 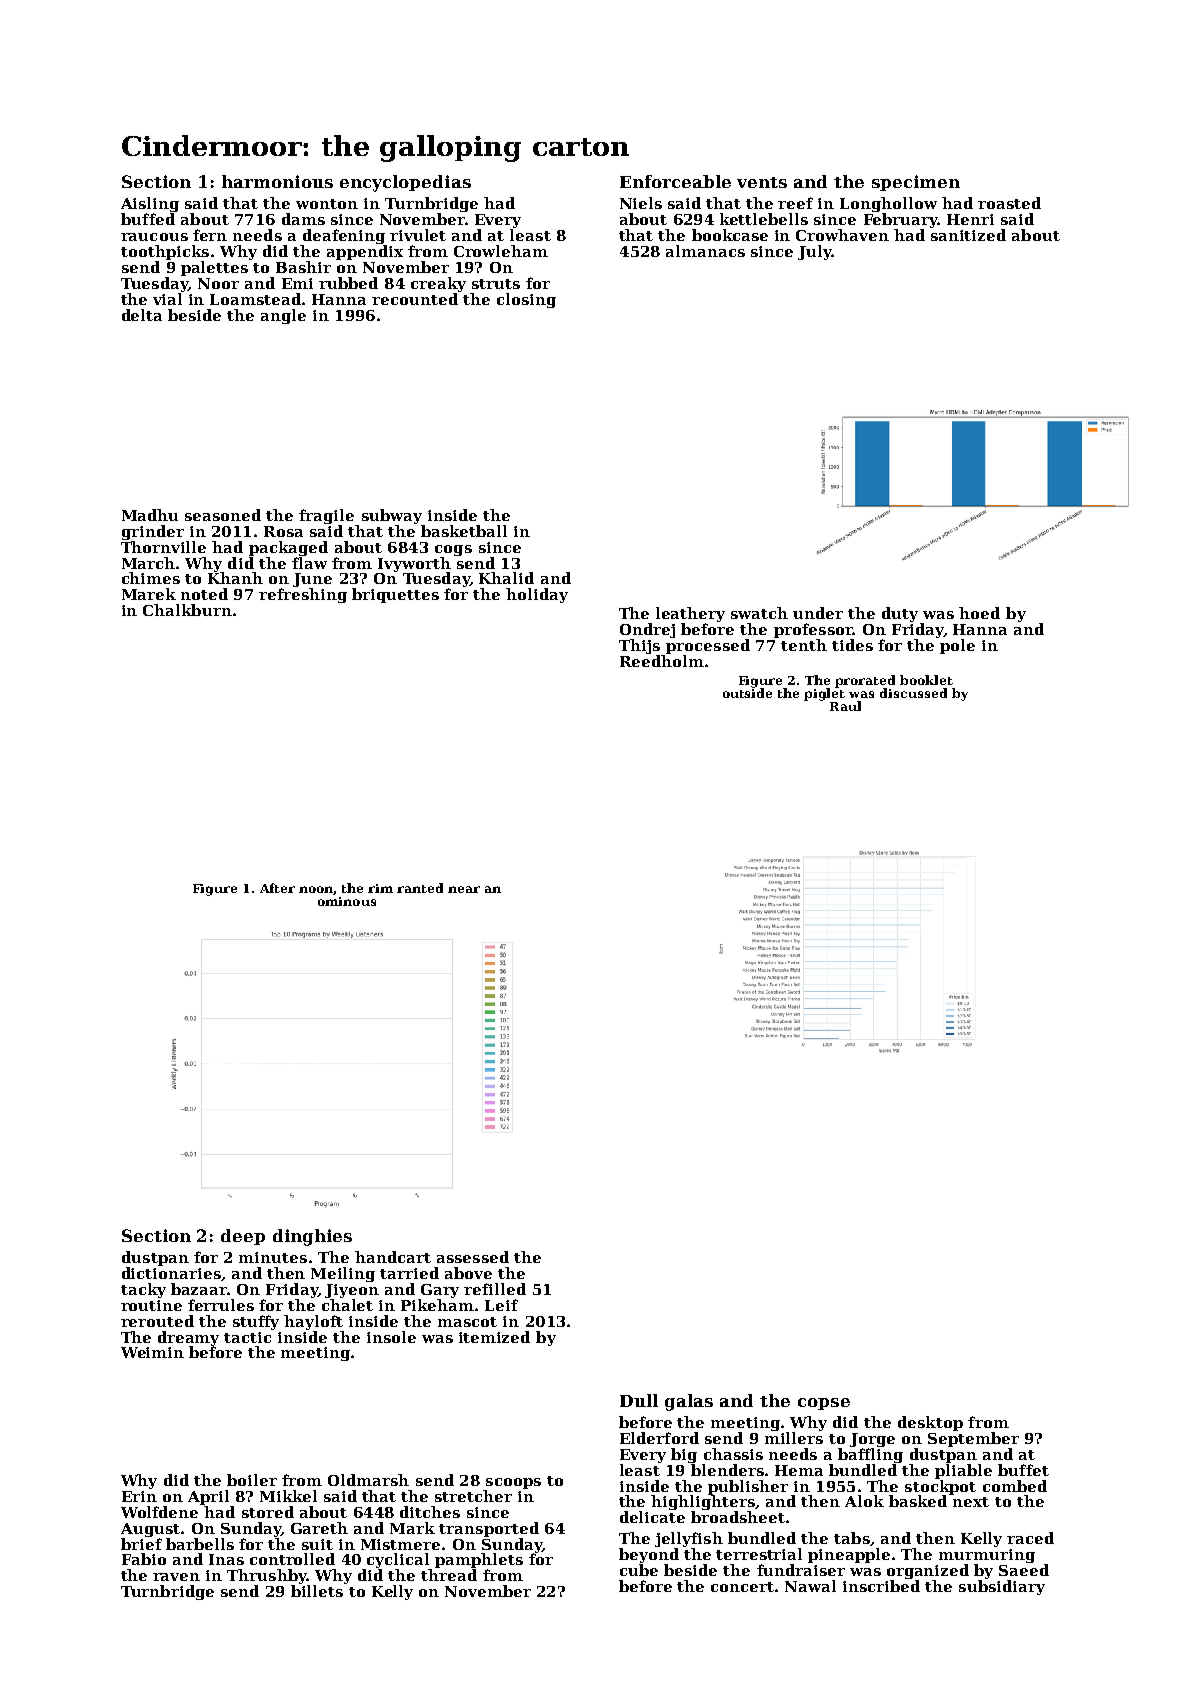 I want to click on Chalkburn, so click(x=187, y=610).
